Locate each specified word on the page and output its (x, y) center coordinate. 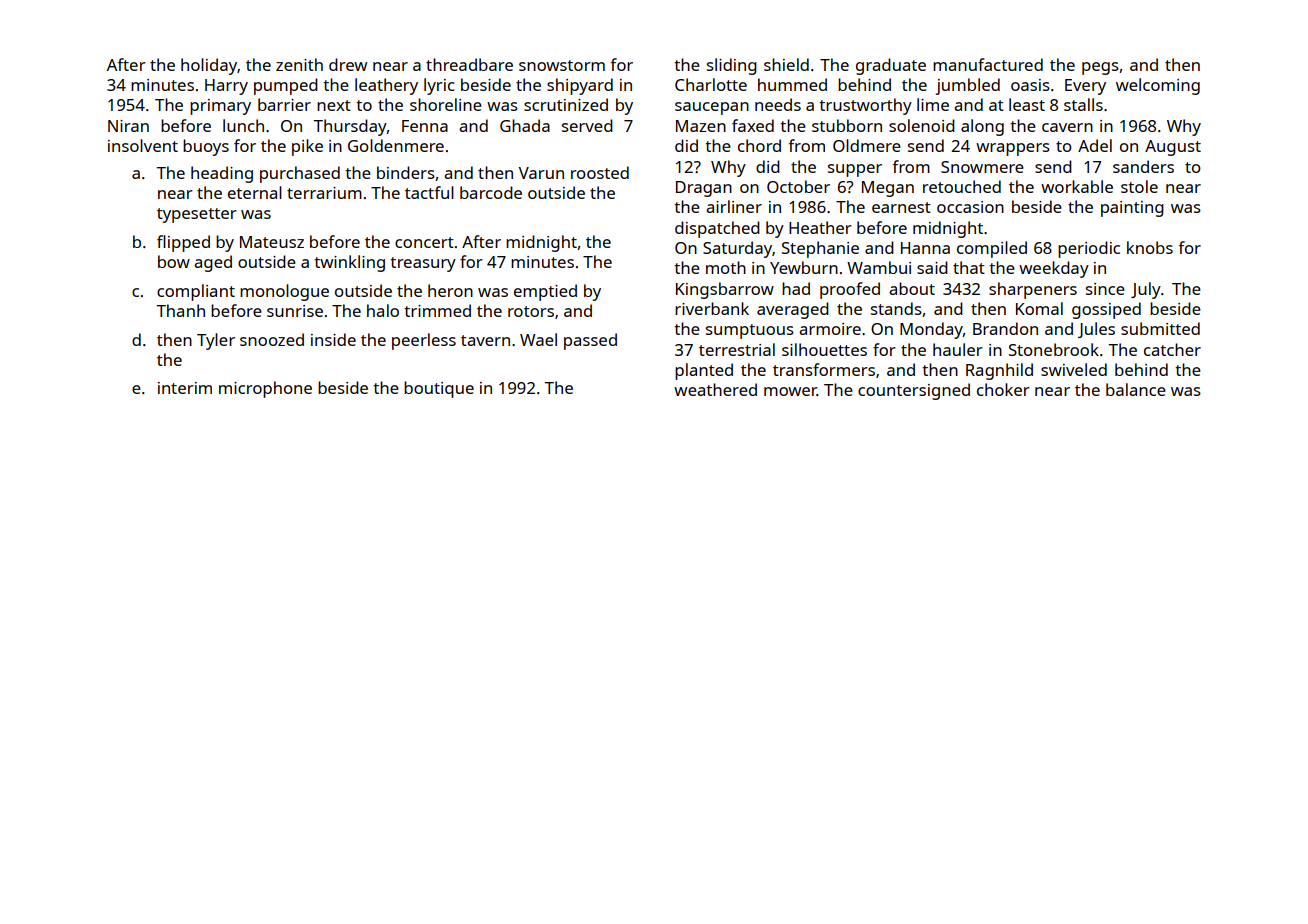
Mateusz (272, 242)
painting (1132, 209)
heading (222, 174)
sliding (732, 66)
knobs (1150, 247)
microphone (265, 389)
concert (424, 242)
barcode (491, 192)
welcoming (1158, 86)
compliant (196, 292)
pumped (286, 86)
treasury (423, 264)
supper (855, 170)
